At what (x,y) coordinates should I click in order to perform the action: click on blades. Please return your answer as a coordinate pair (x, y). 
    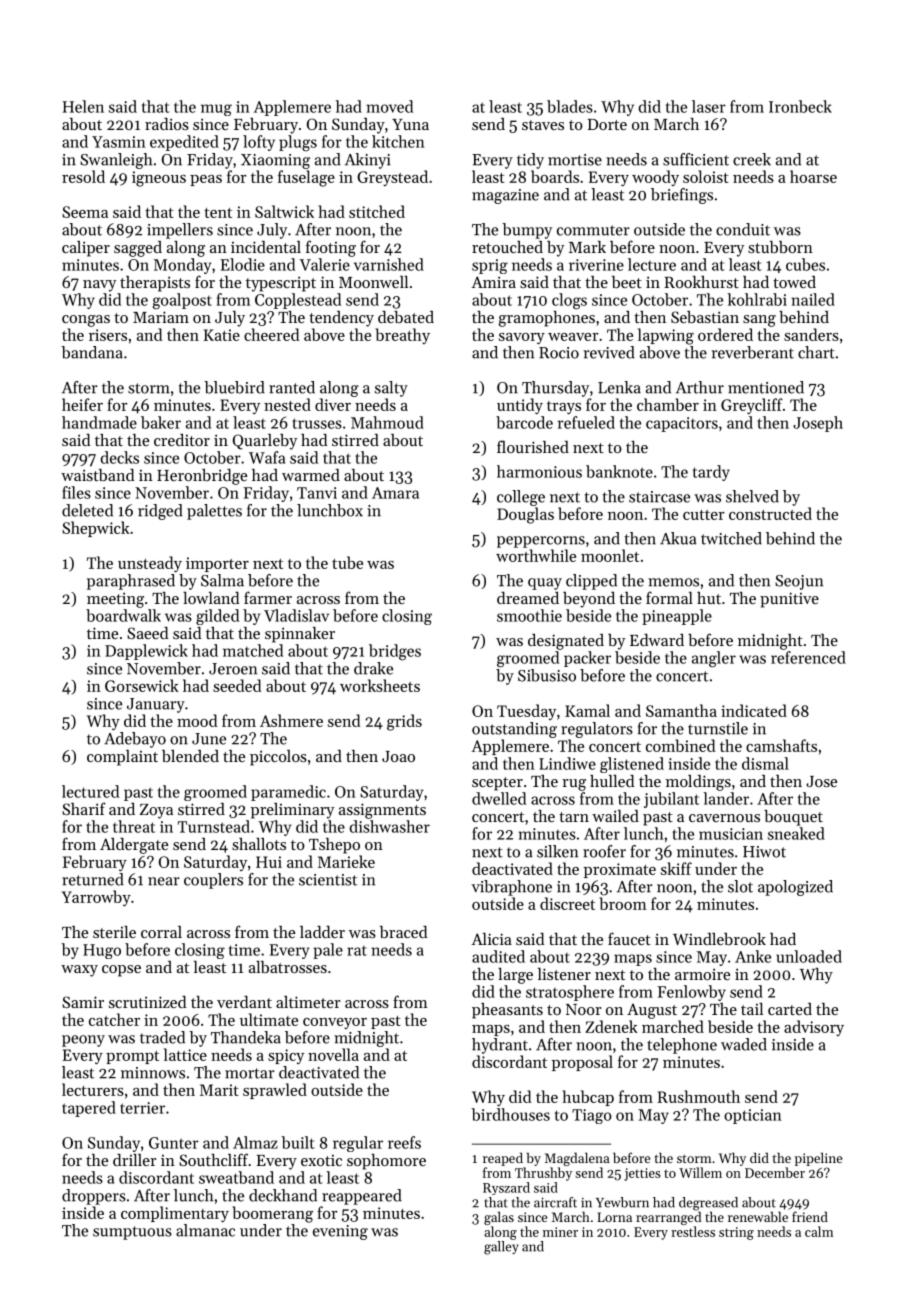
    Looking at the image, I should click on (570, 106).
